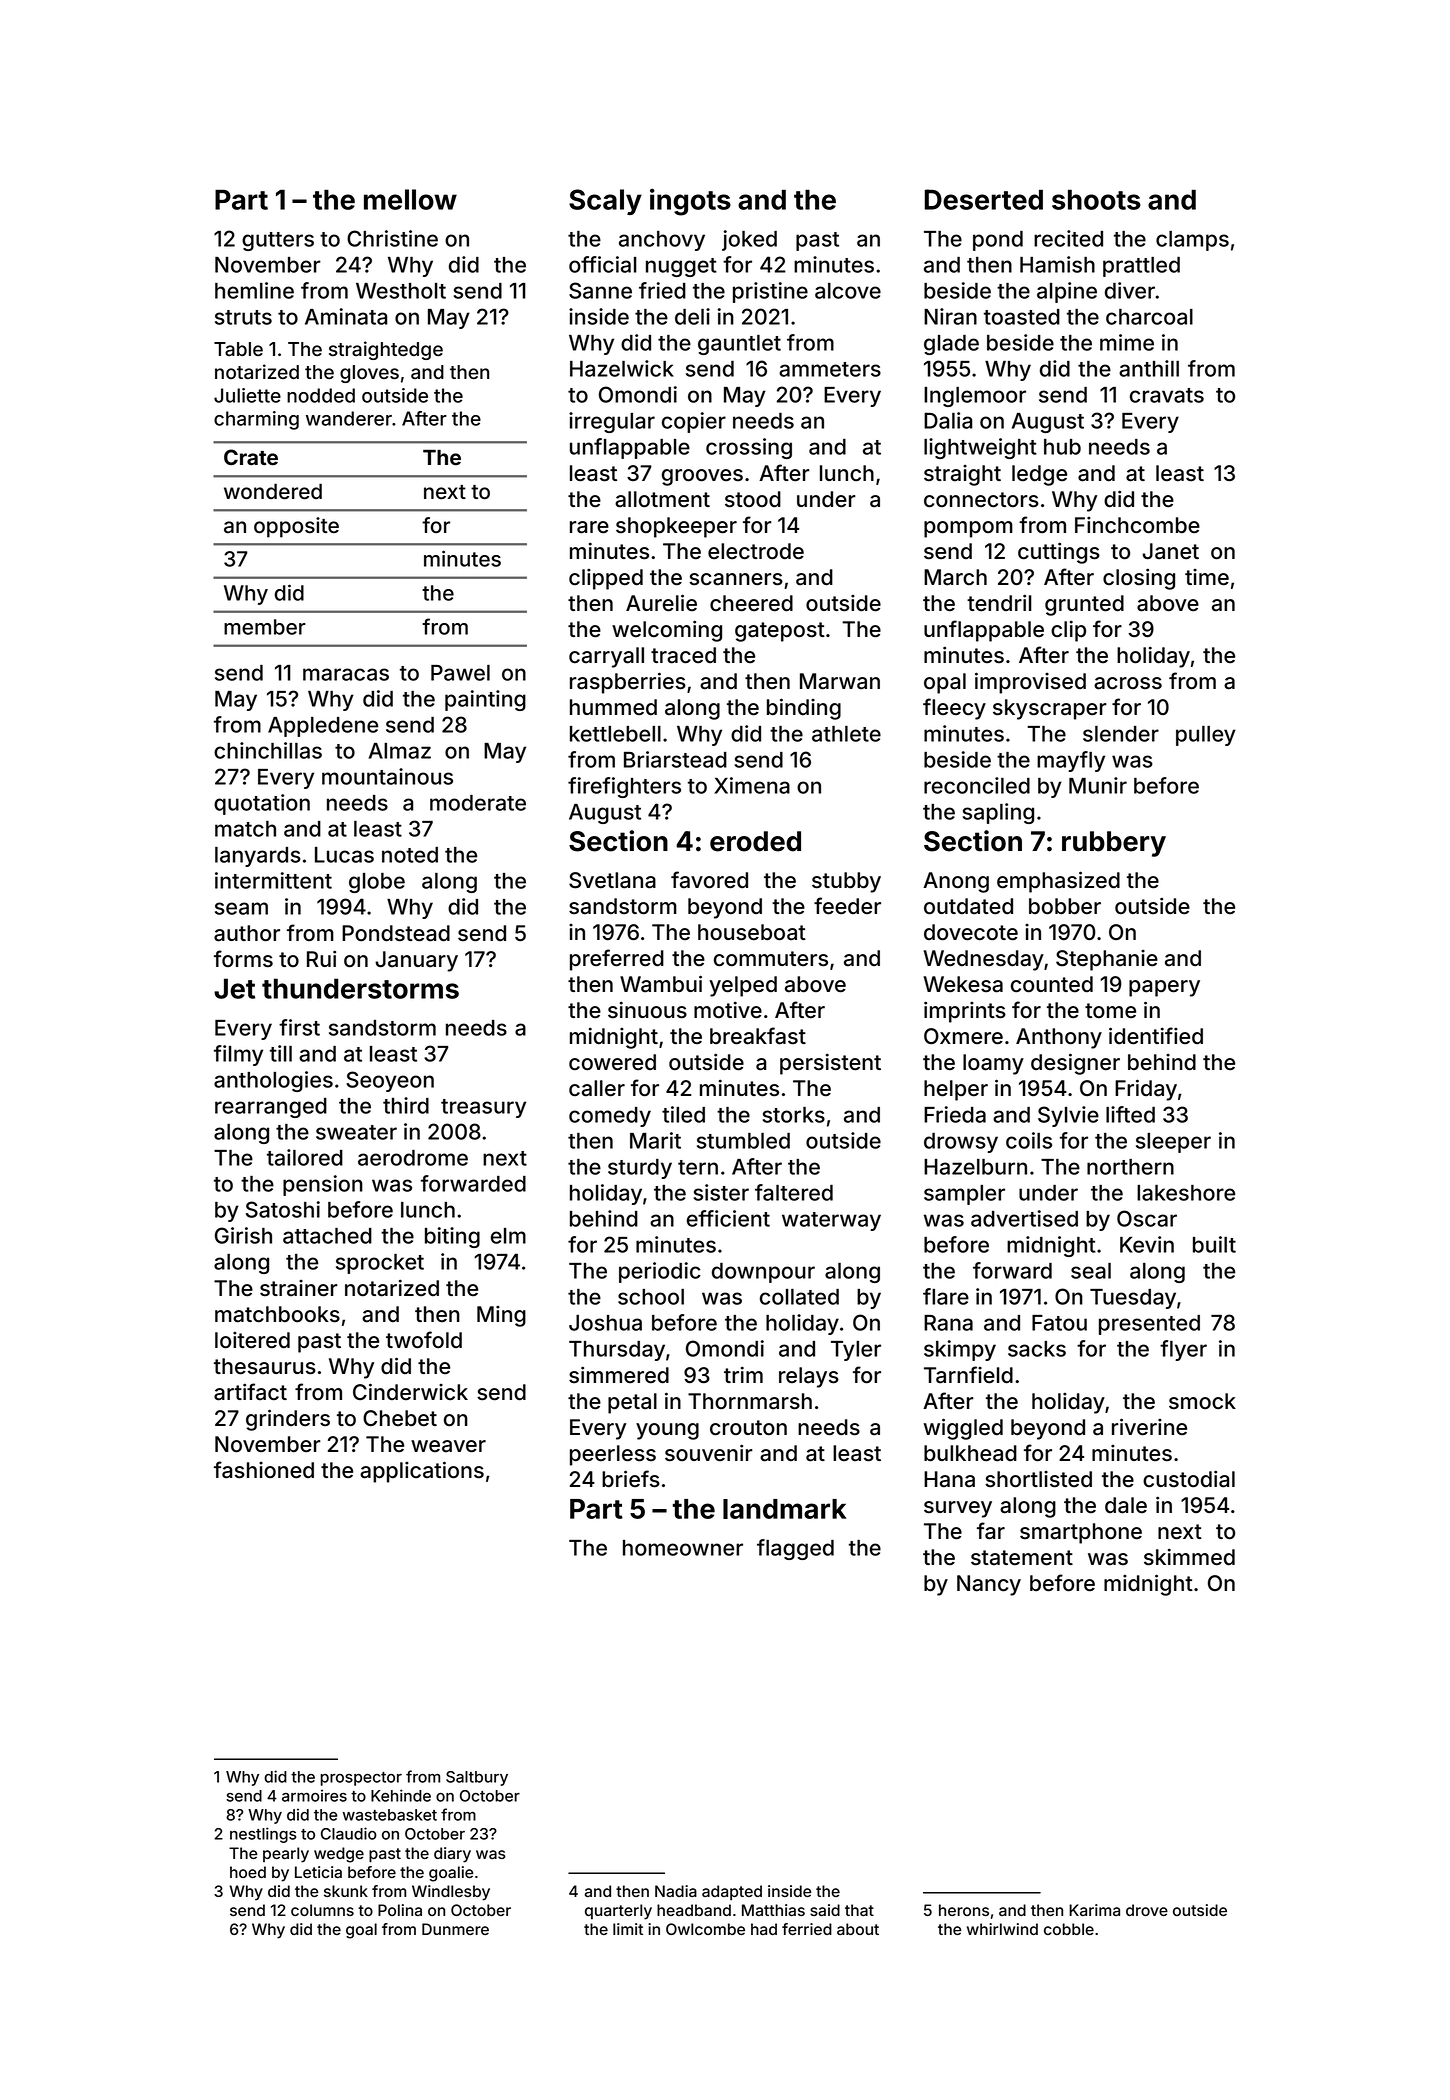  Describe the element at coordinates (750, 1401) in the screenshot. I see `Thornmarsh` at that location.
